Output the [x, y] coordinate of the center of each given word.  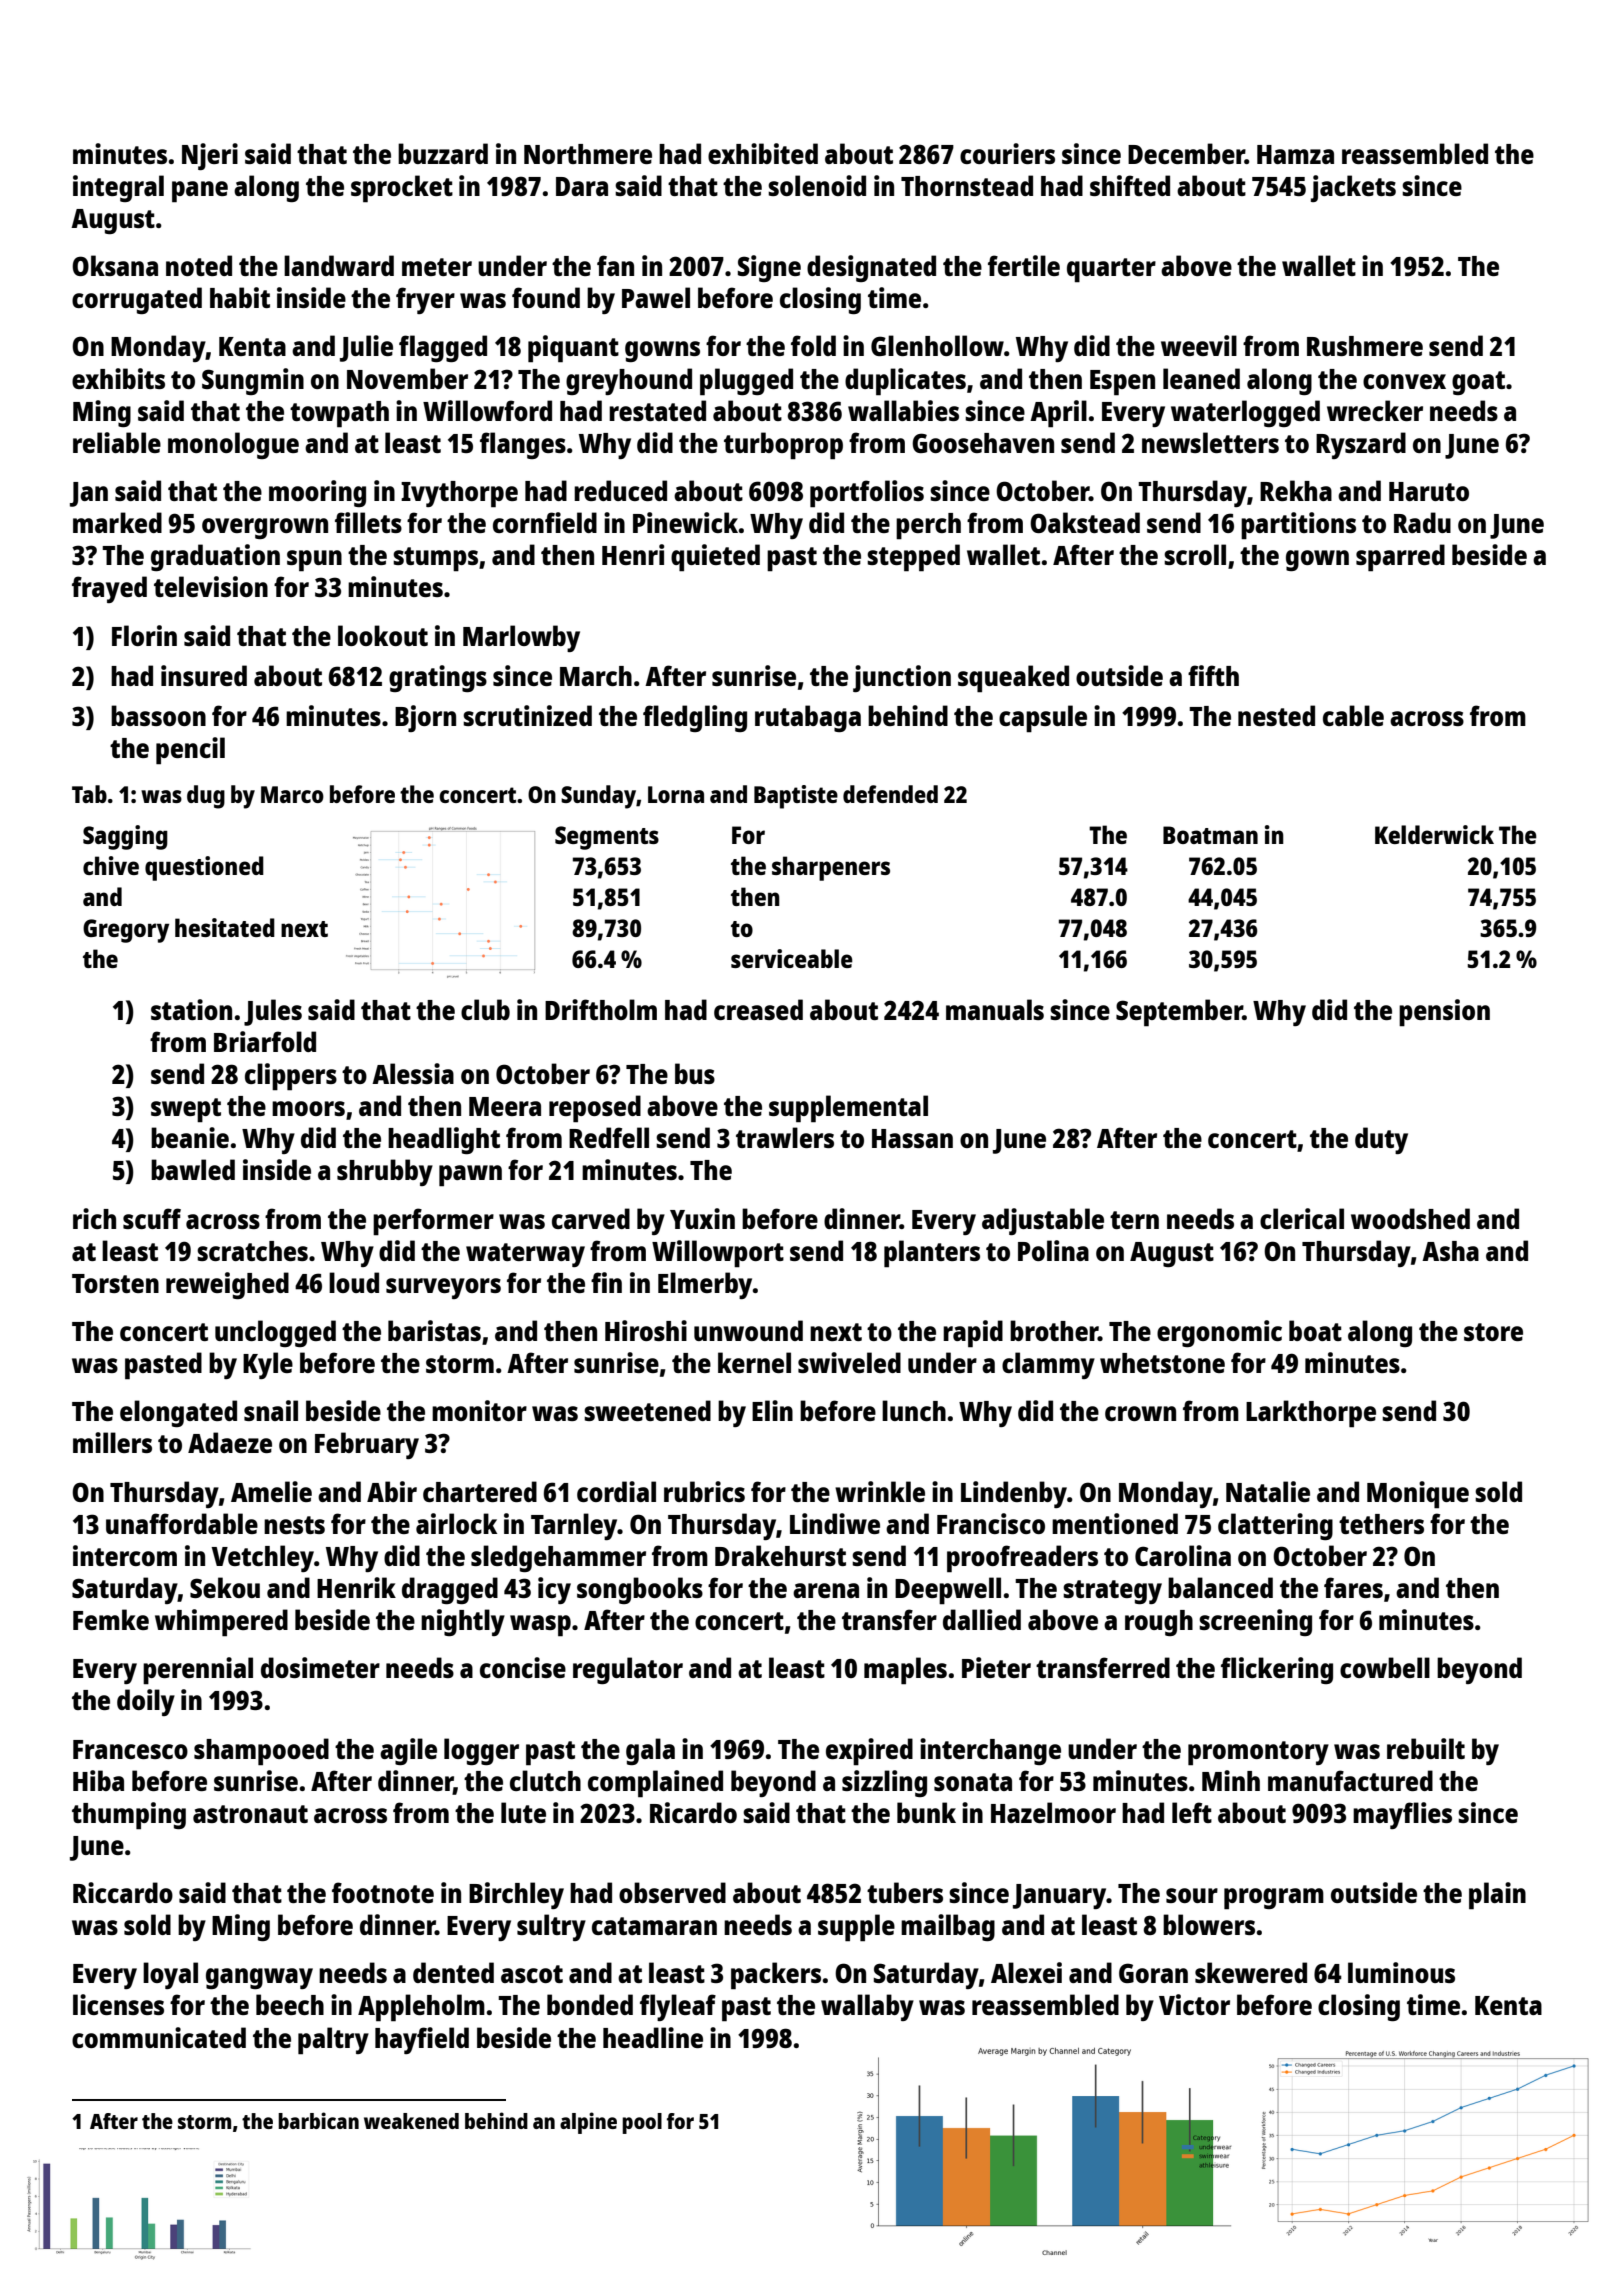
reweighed [227, 1285]
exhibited [763, 153]
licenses [118, 2004]
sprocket [402, 189]
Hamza [1295, 154]
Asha [1450, 1251]
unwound [748, 1330]
